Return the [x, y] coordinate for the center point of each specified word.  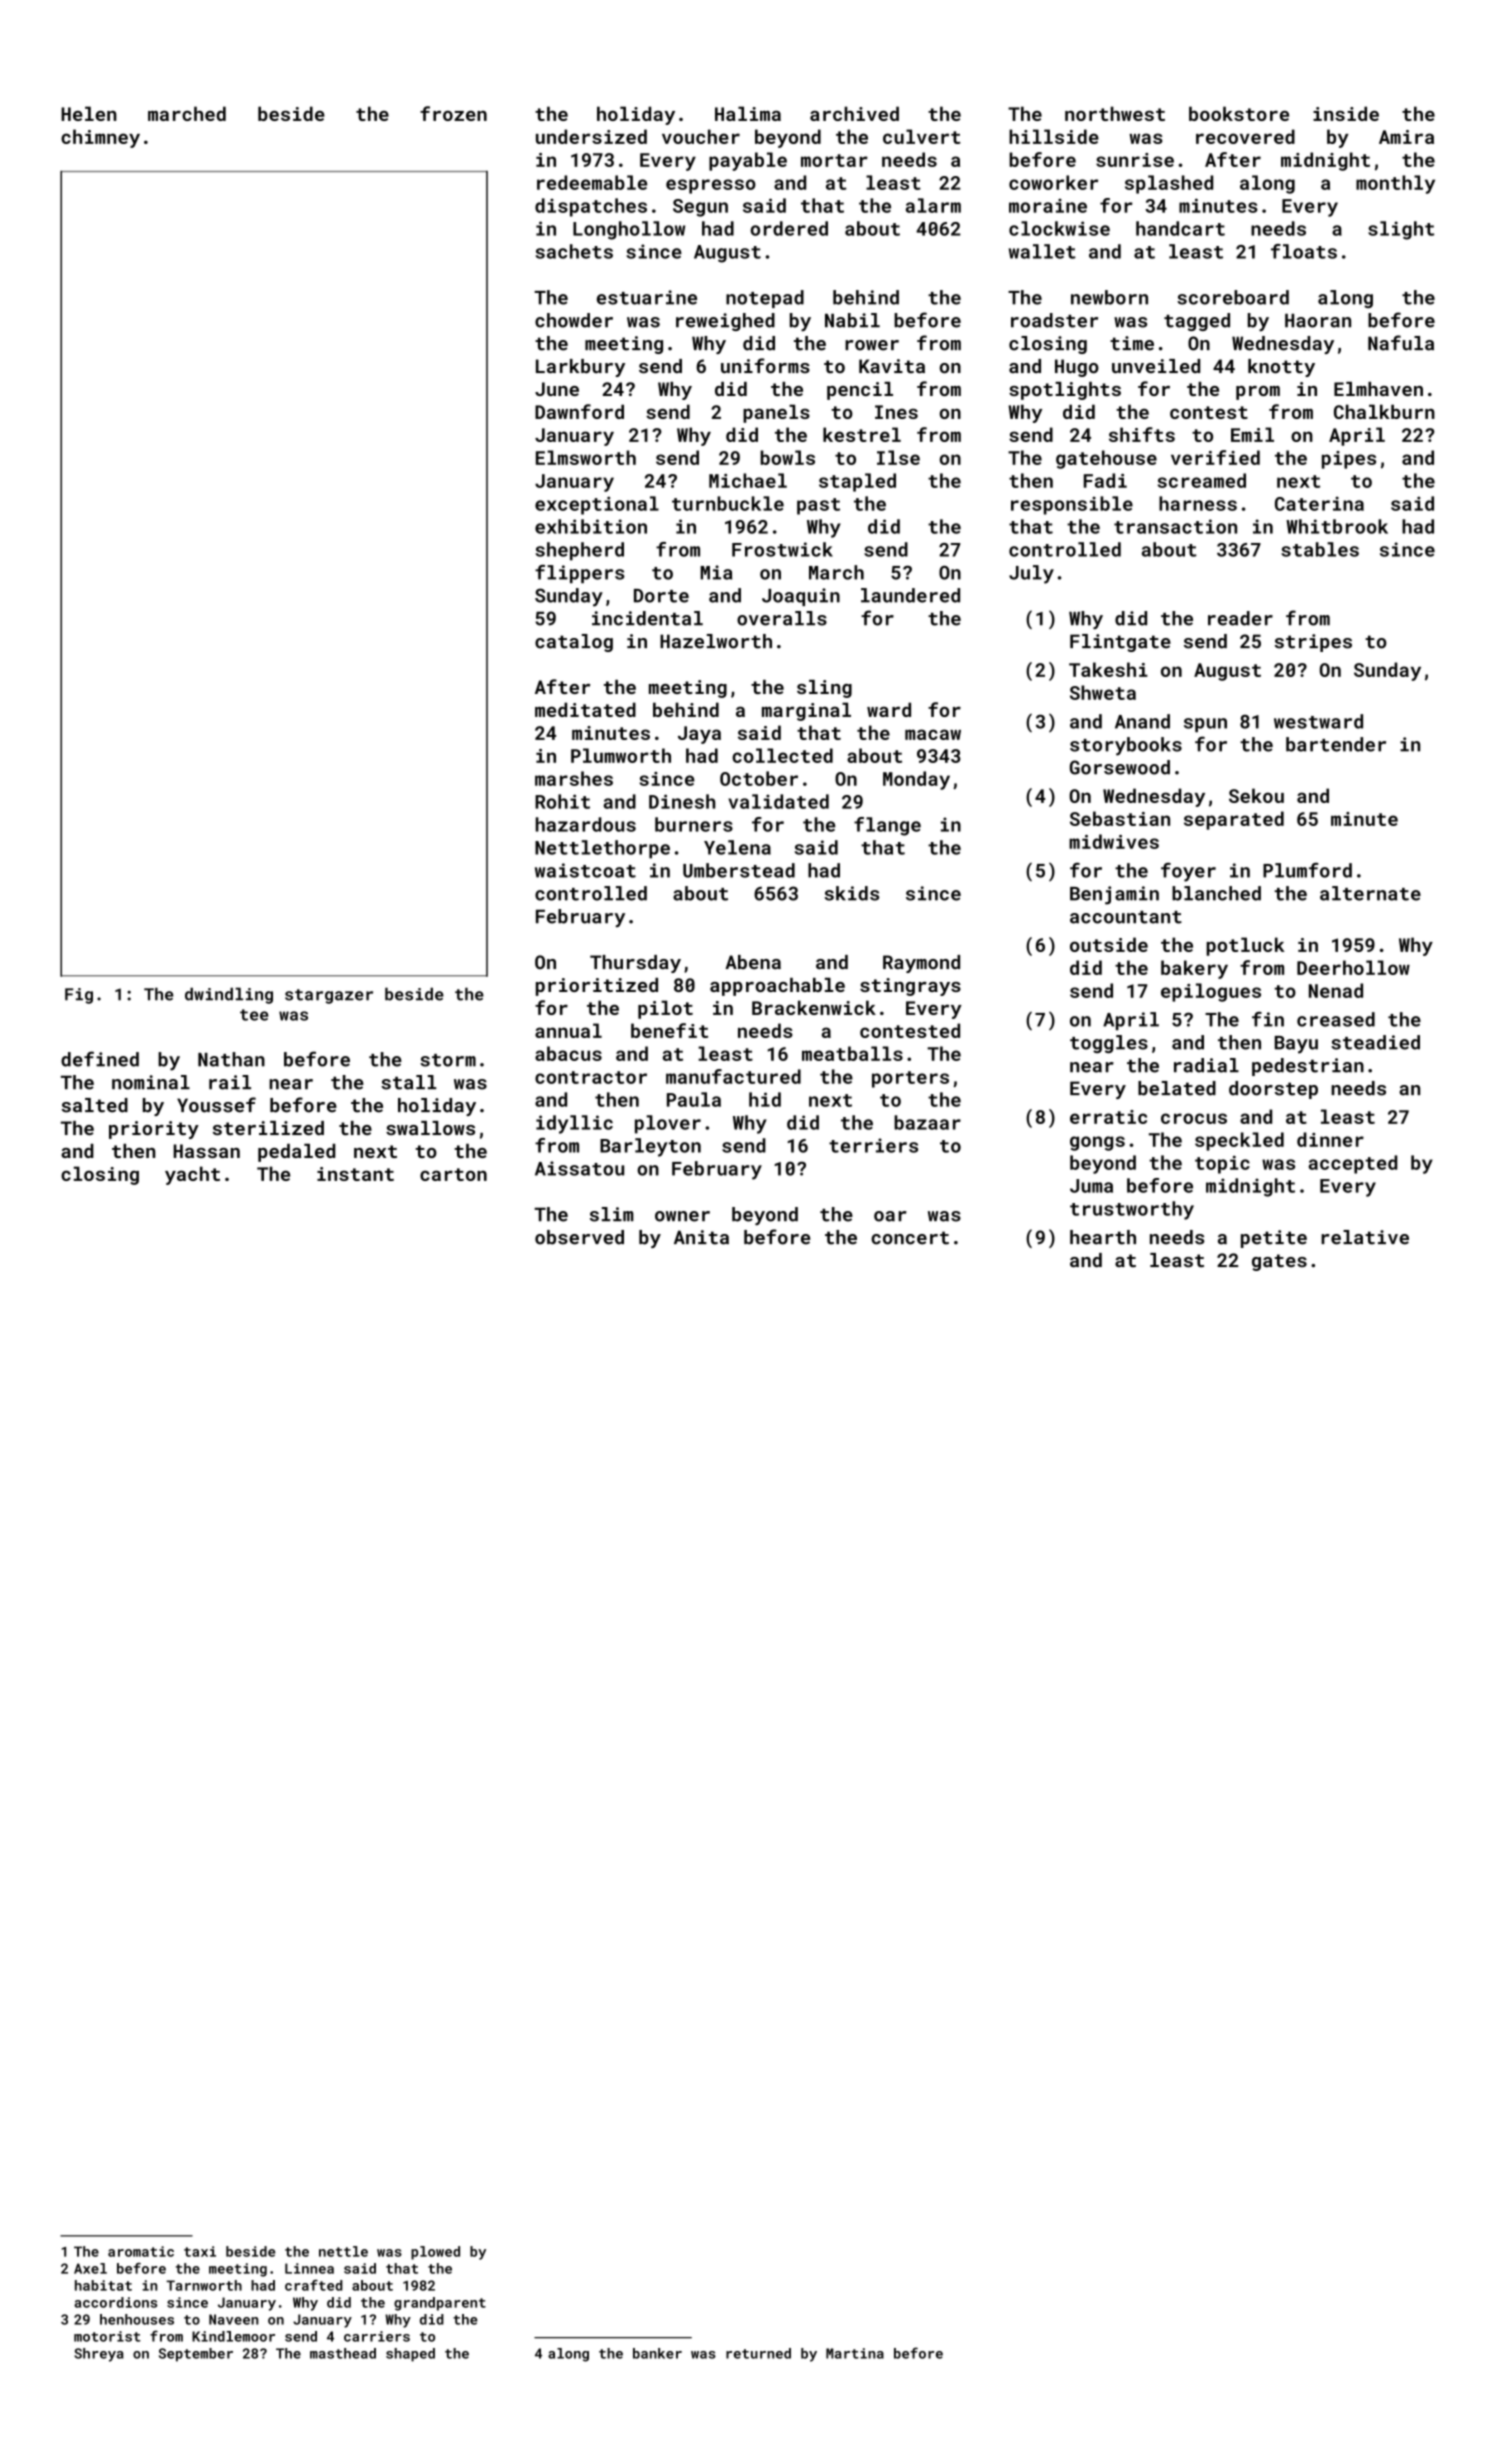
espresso [711, 186]
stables [1320, 549]
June [557, 389]
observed [579, 1237]
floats [1304, 251]
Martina [855, 2353]
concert [910, 1238]
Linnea [309, 2268]
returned [758, 2353]
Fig [79, 996]
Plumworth [621, 755]
